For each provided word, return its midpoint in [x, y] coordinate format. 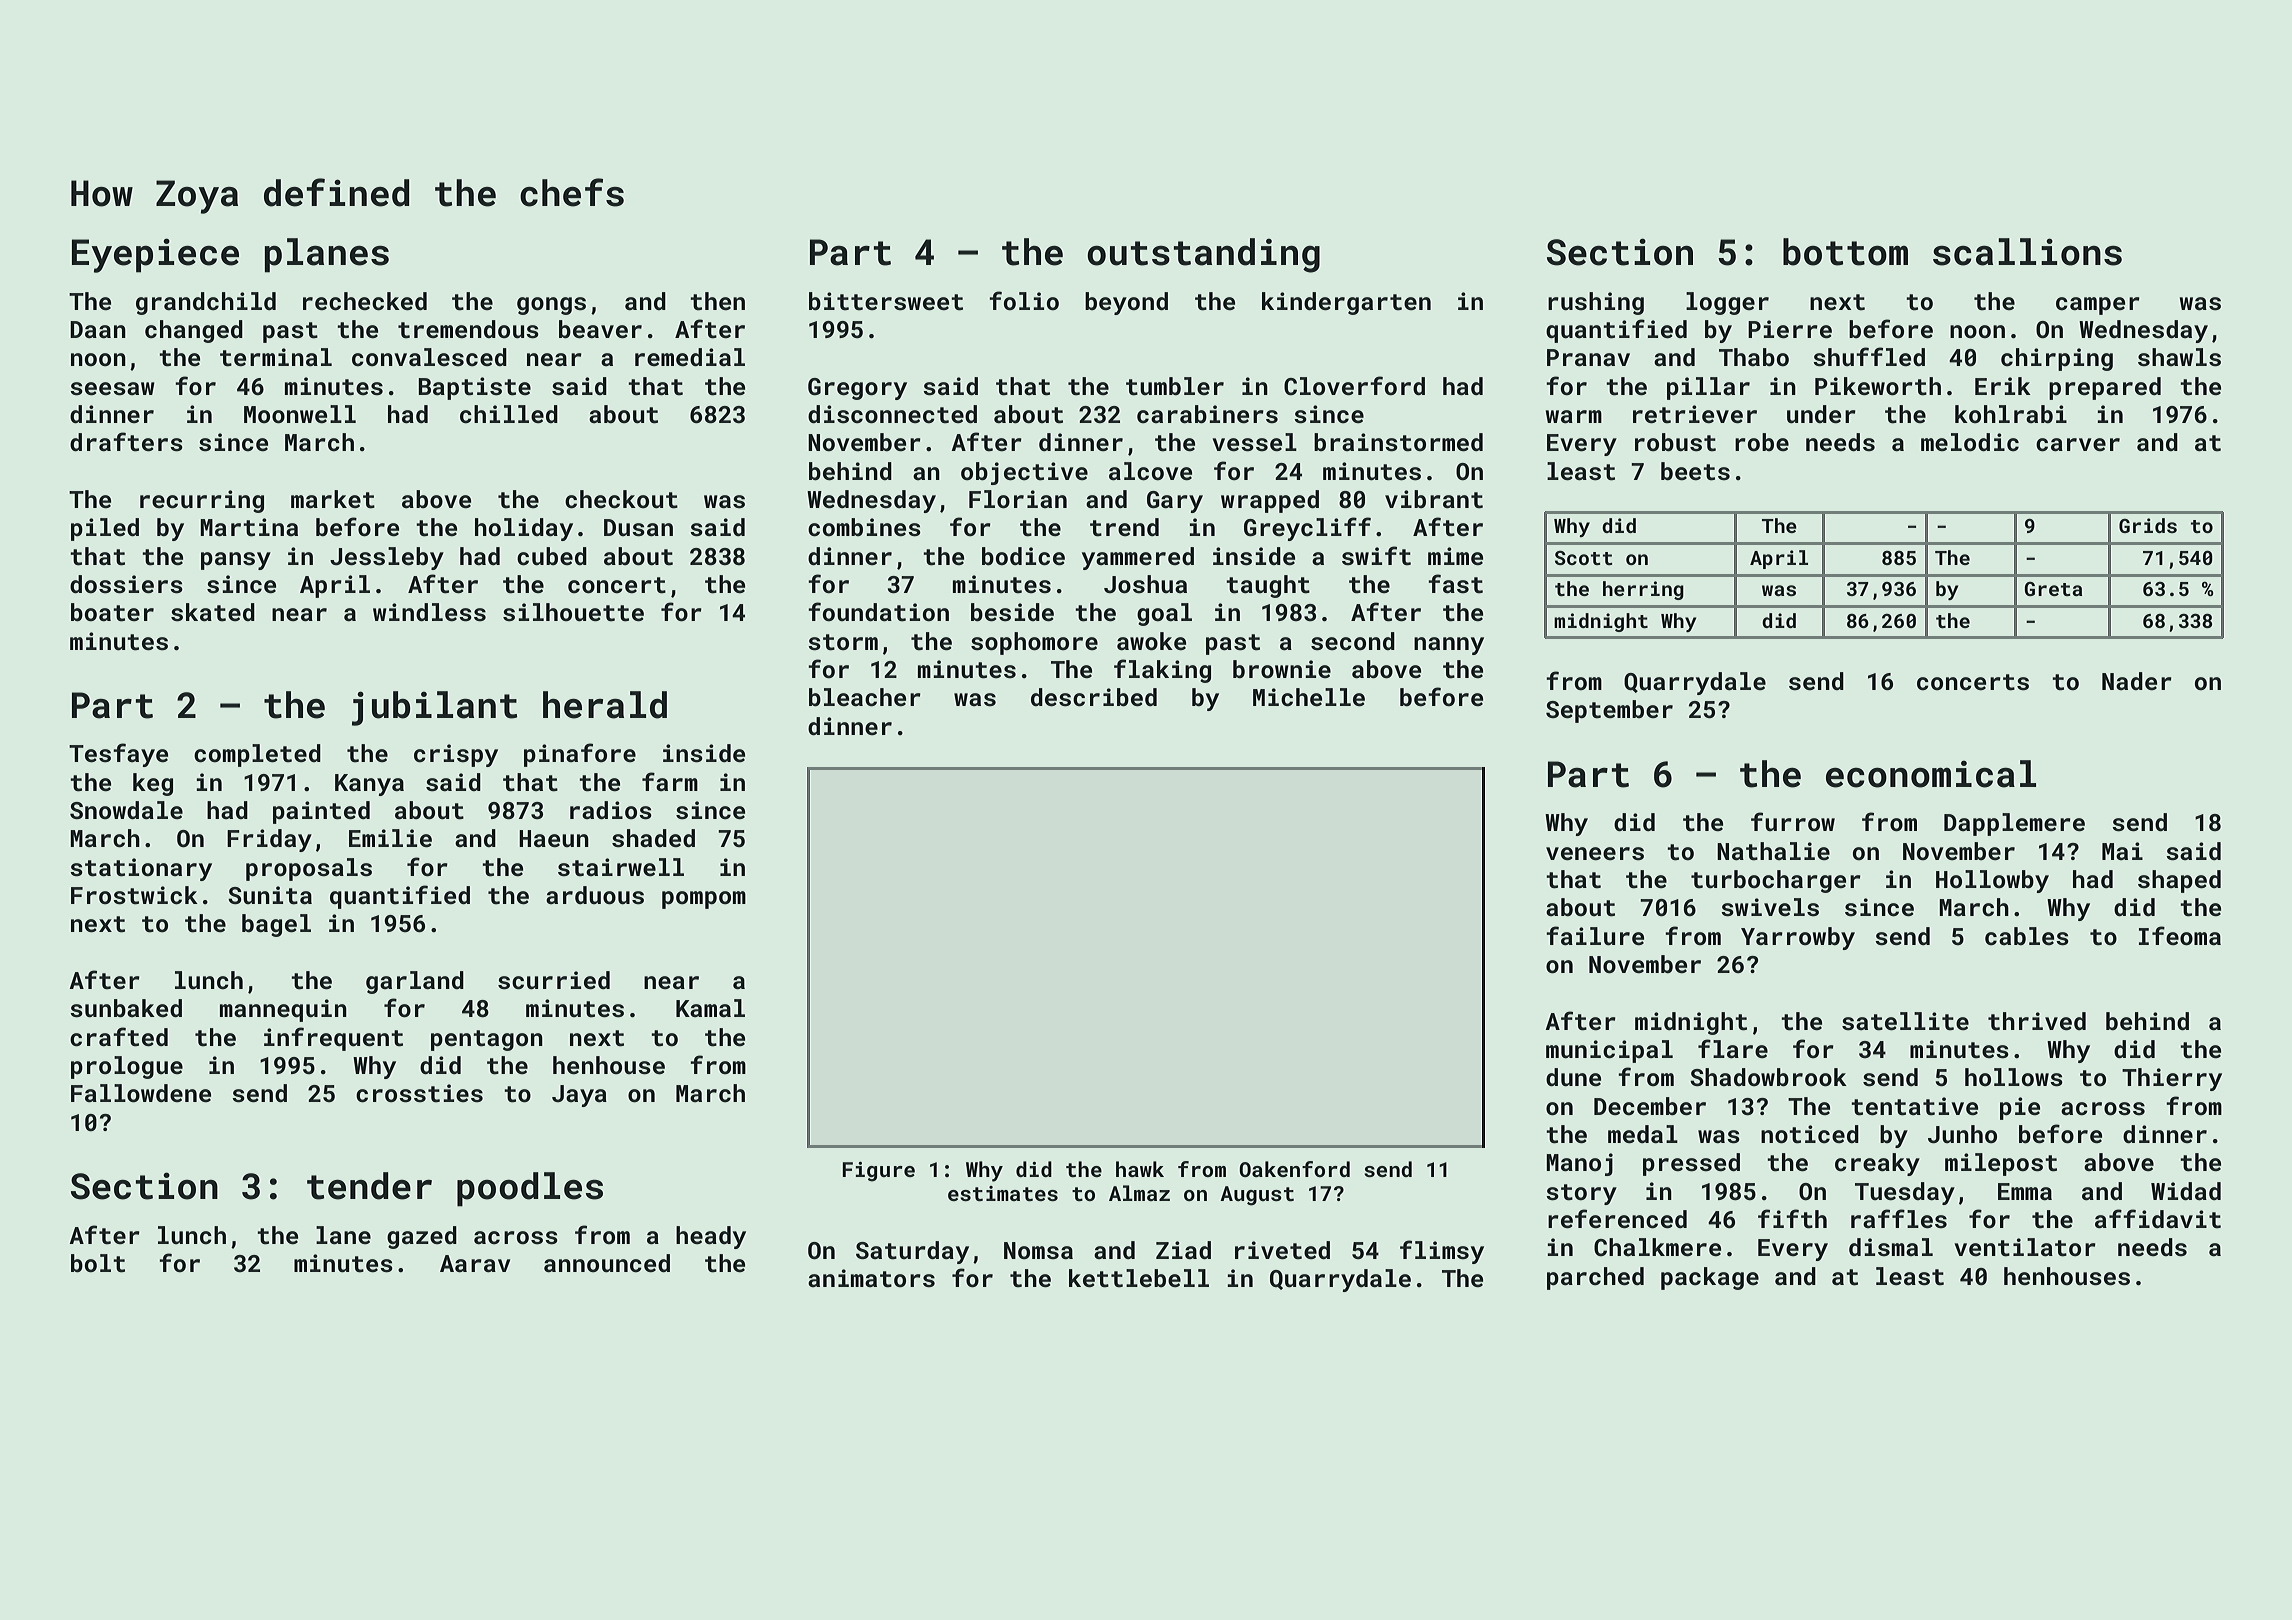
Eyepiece [155, 255]
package [1710, 1278]
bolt [98, 1263]
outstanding [1203, 255]
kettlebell [1139, 1278]
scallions [2027, 252]
